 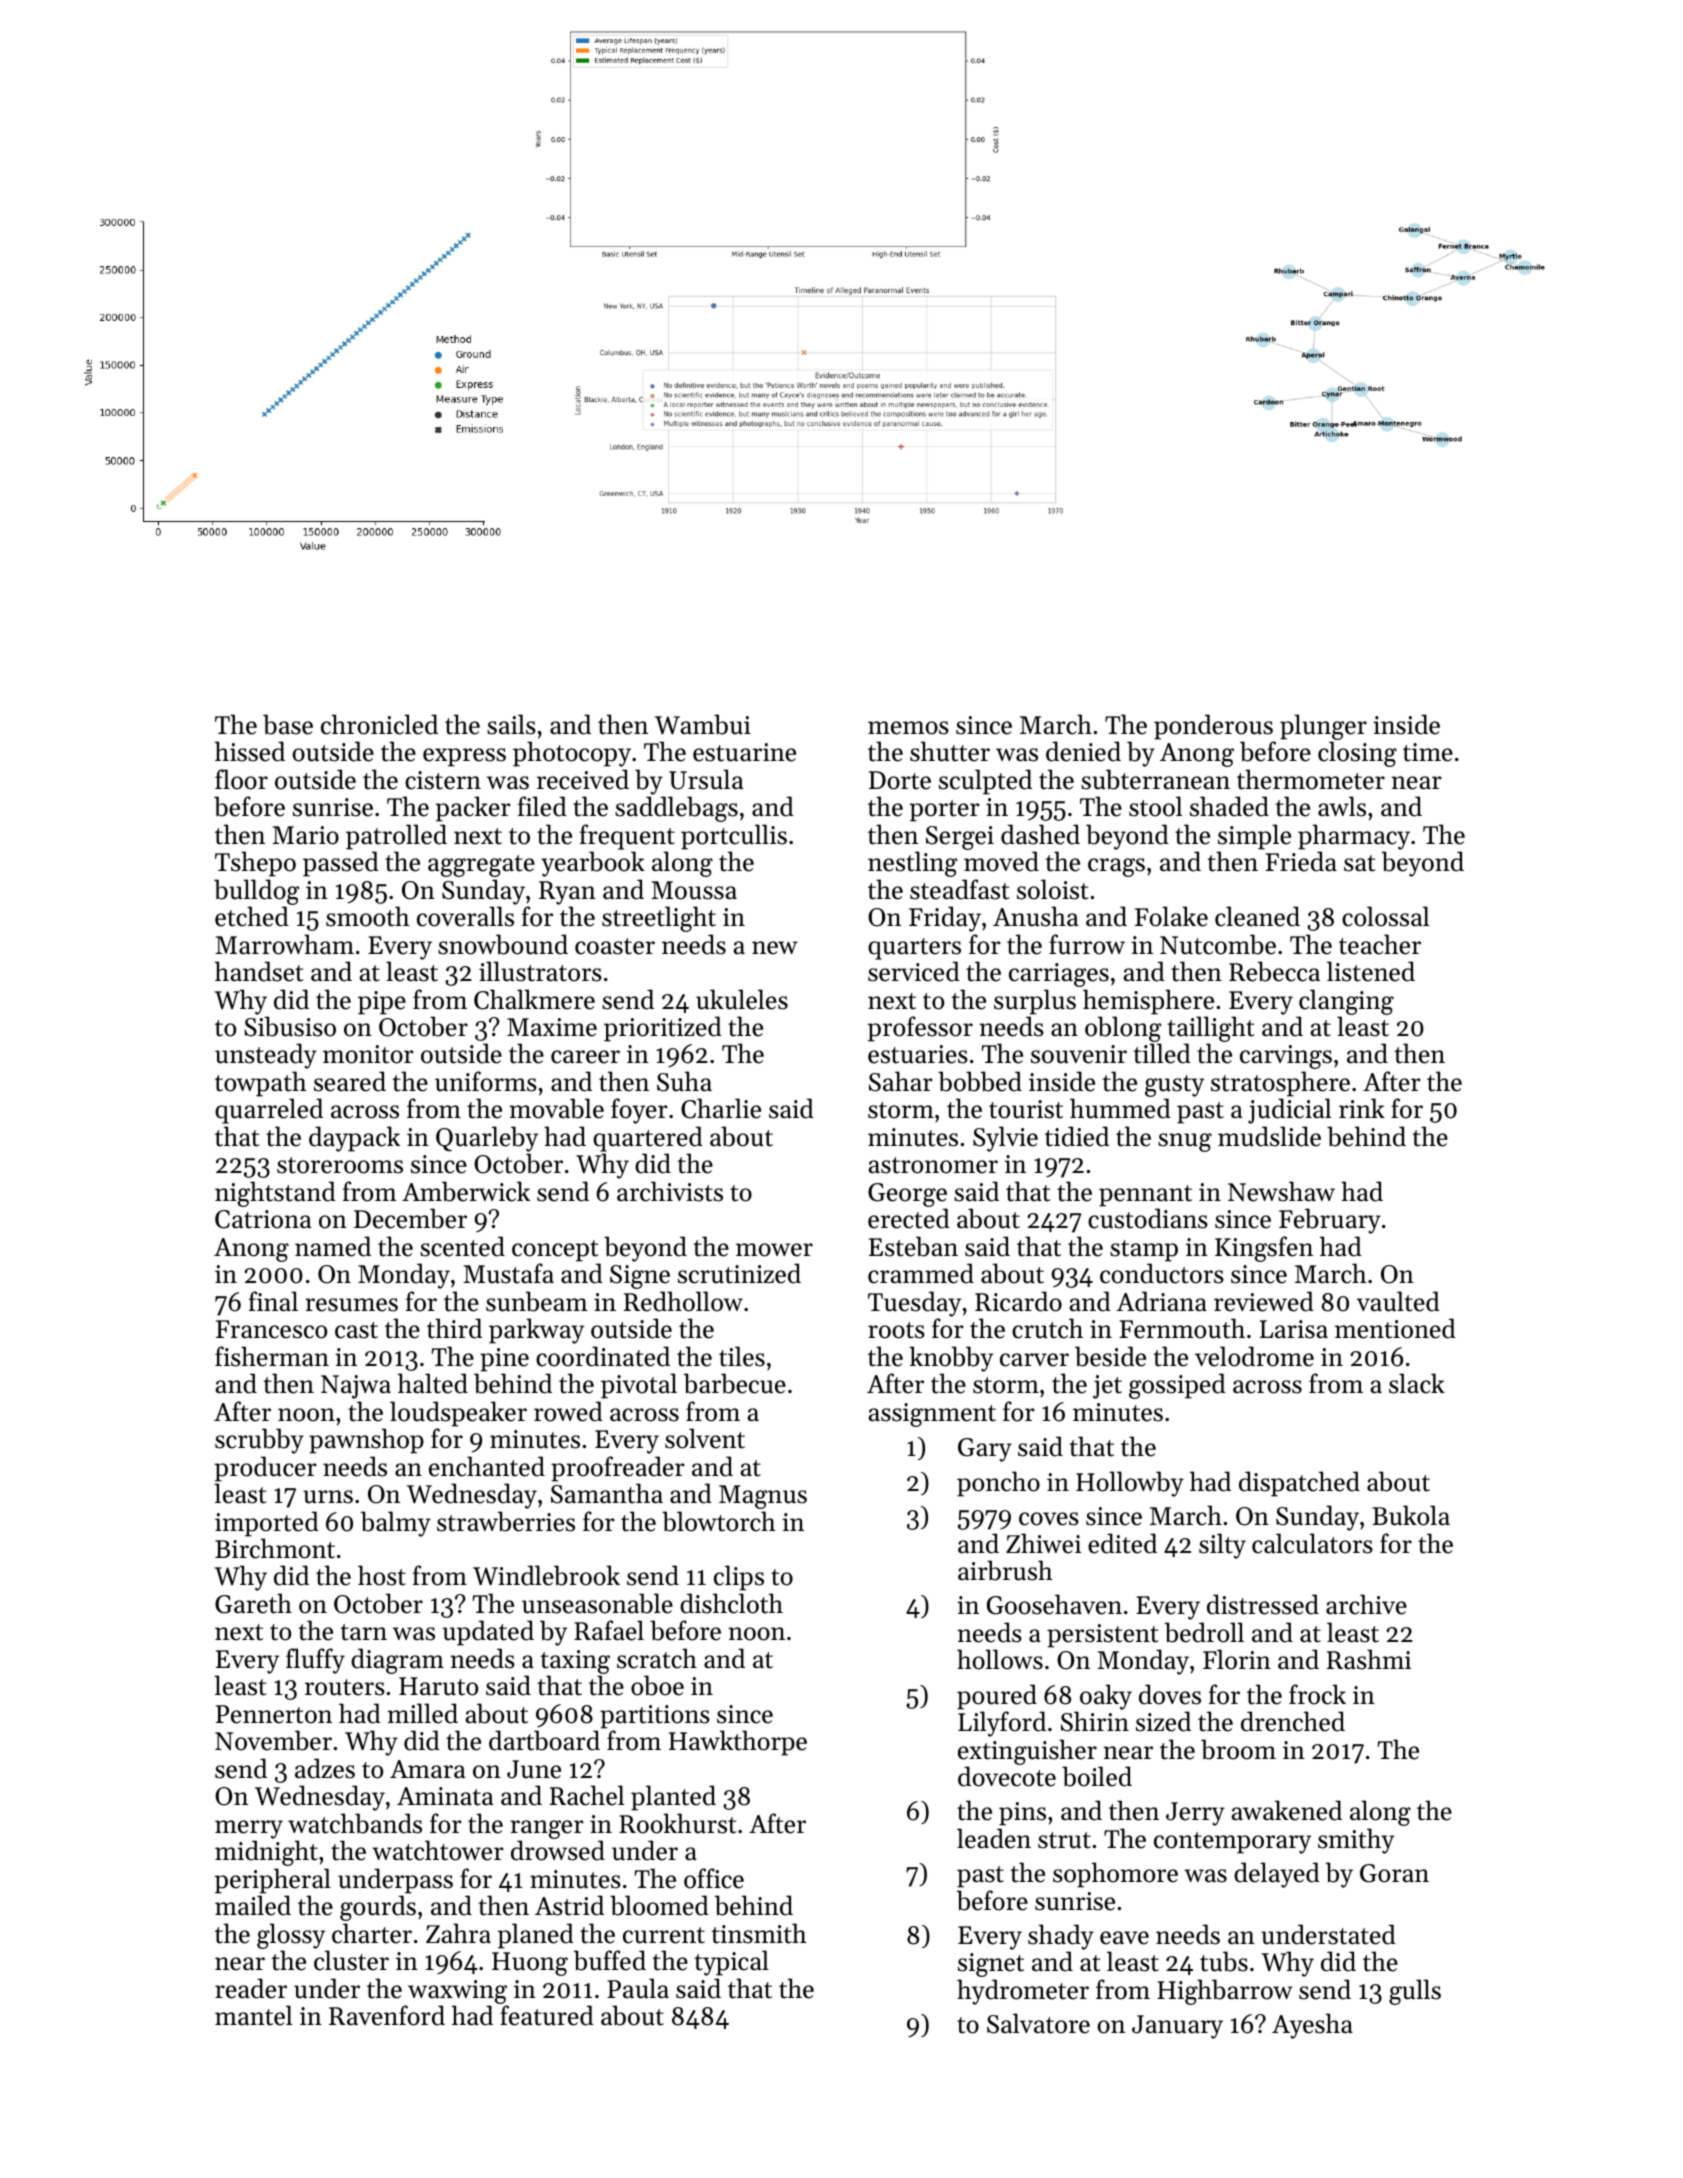 I want to click on Mario, so click(x=305, y=835).
